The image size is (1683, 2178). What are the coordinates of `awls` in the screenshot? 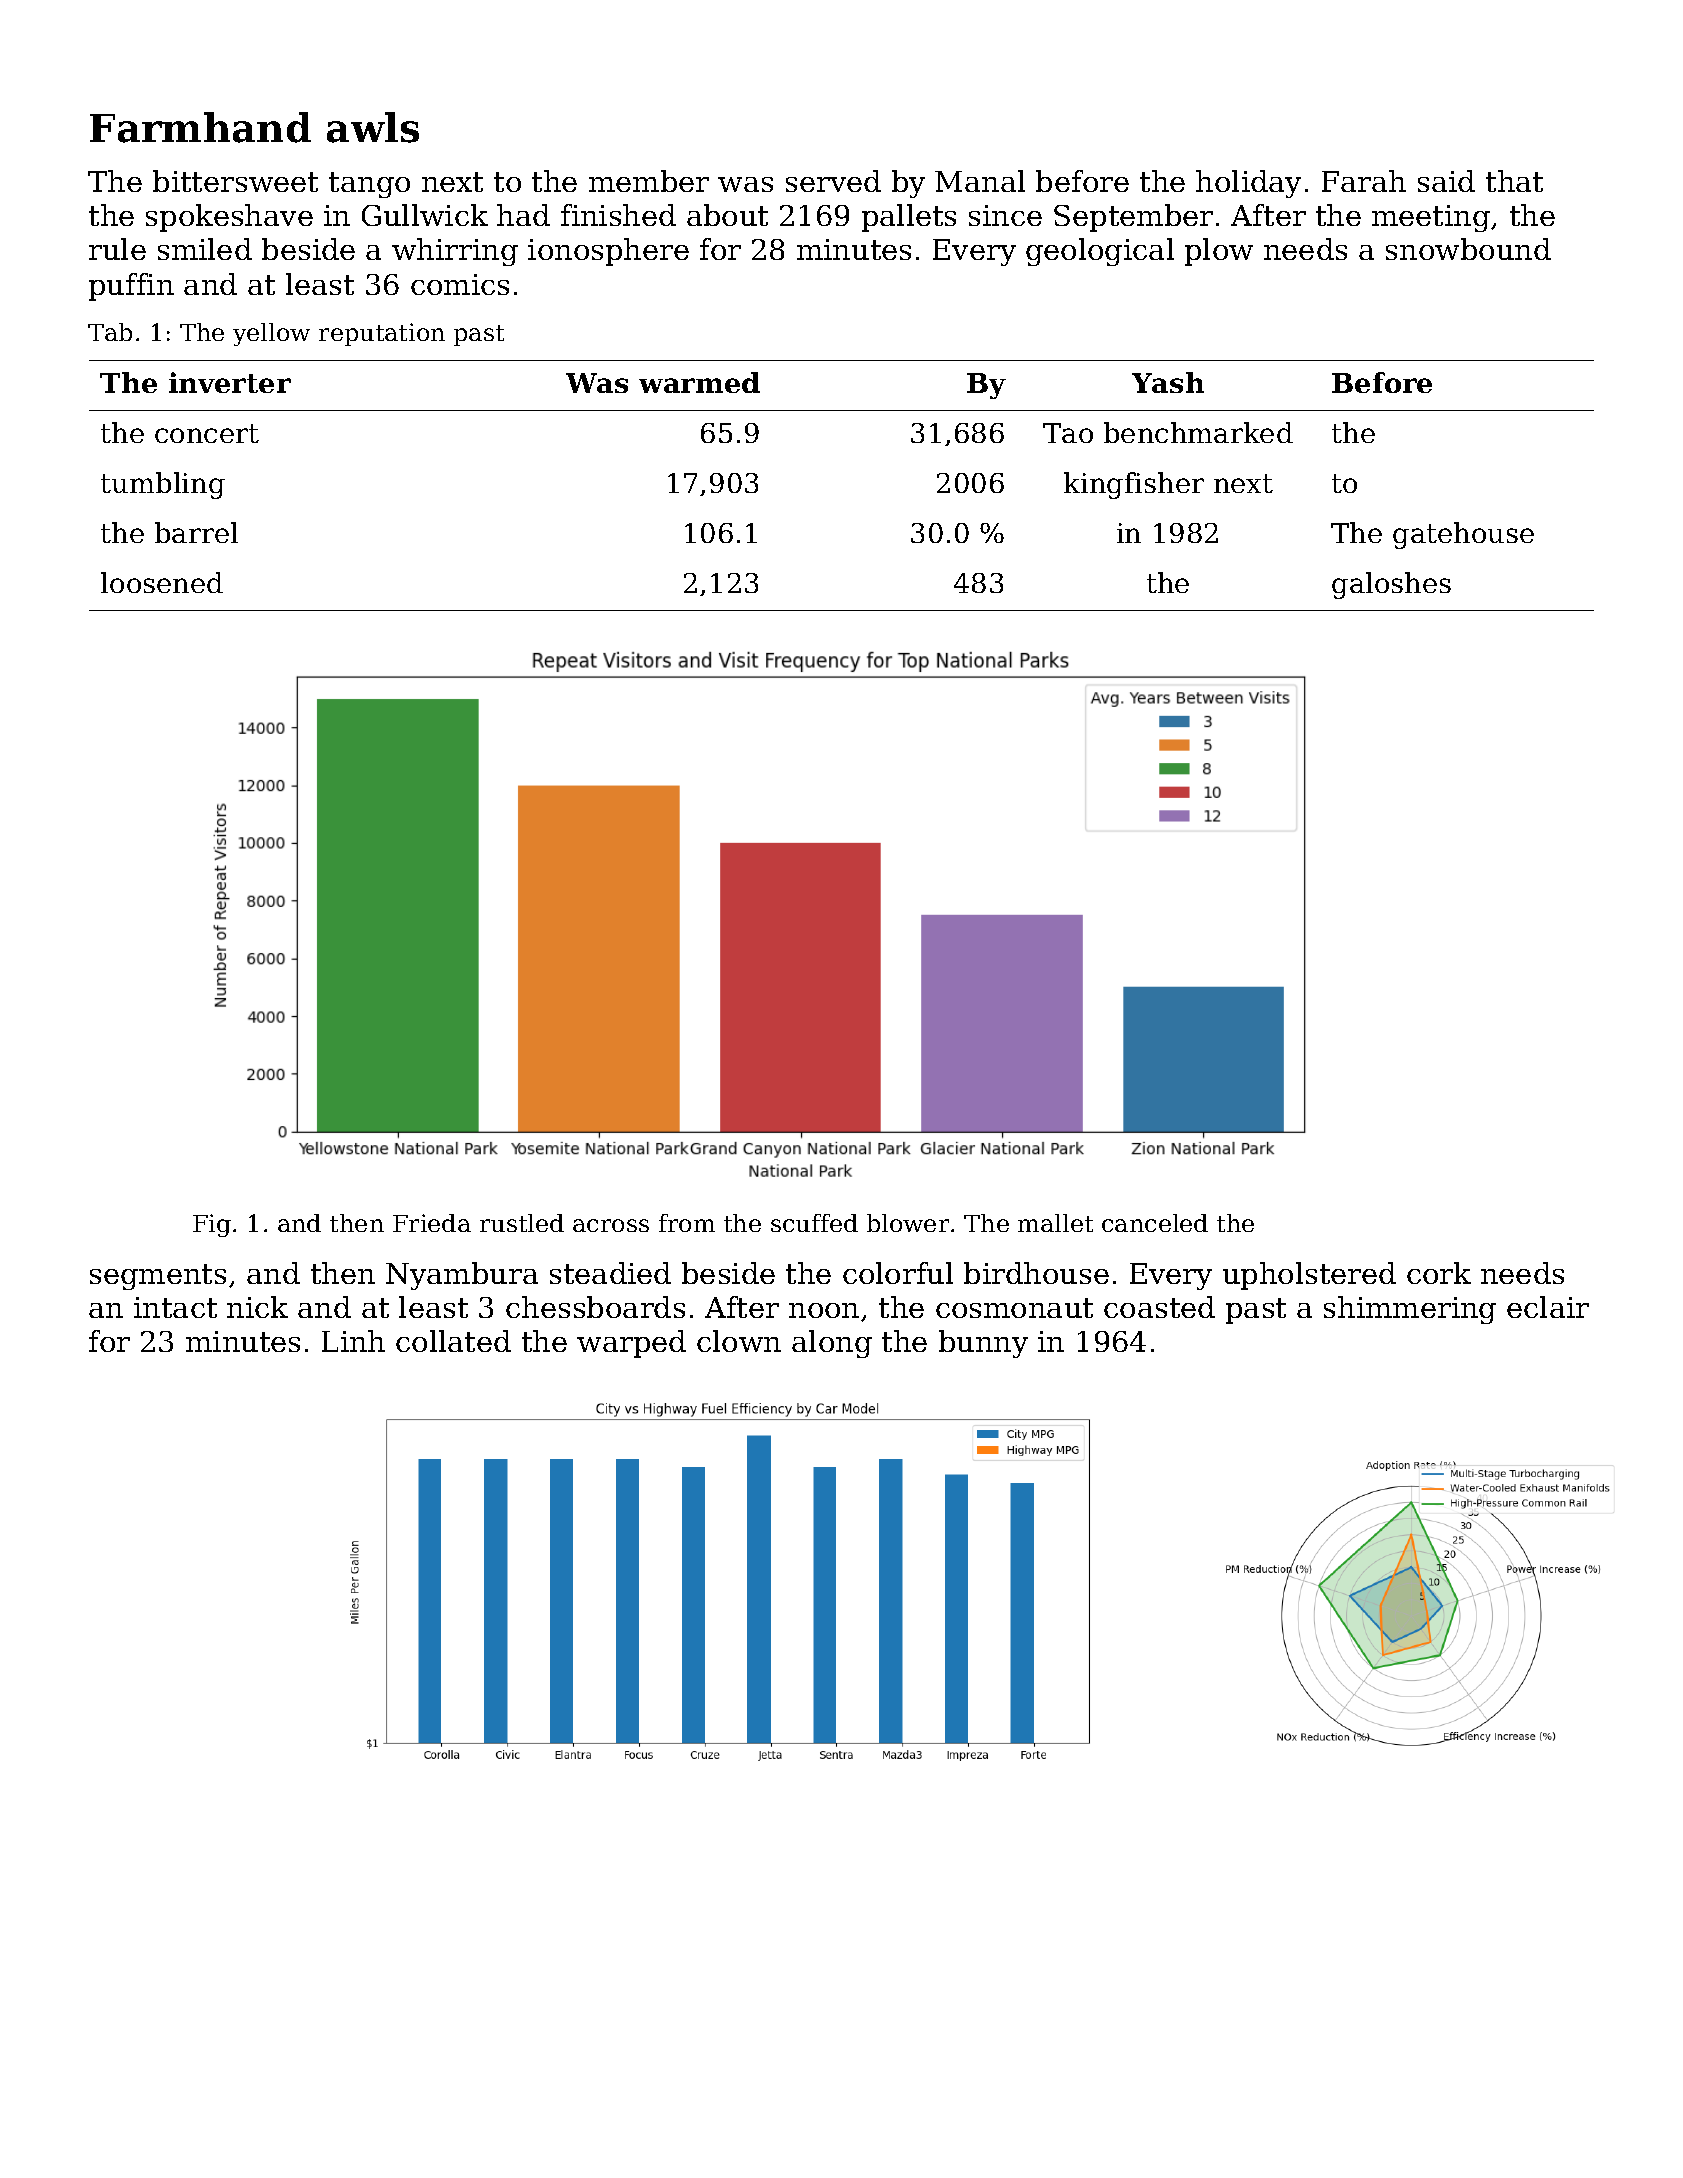 It's located at (373, 127).
